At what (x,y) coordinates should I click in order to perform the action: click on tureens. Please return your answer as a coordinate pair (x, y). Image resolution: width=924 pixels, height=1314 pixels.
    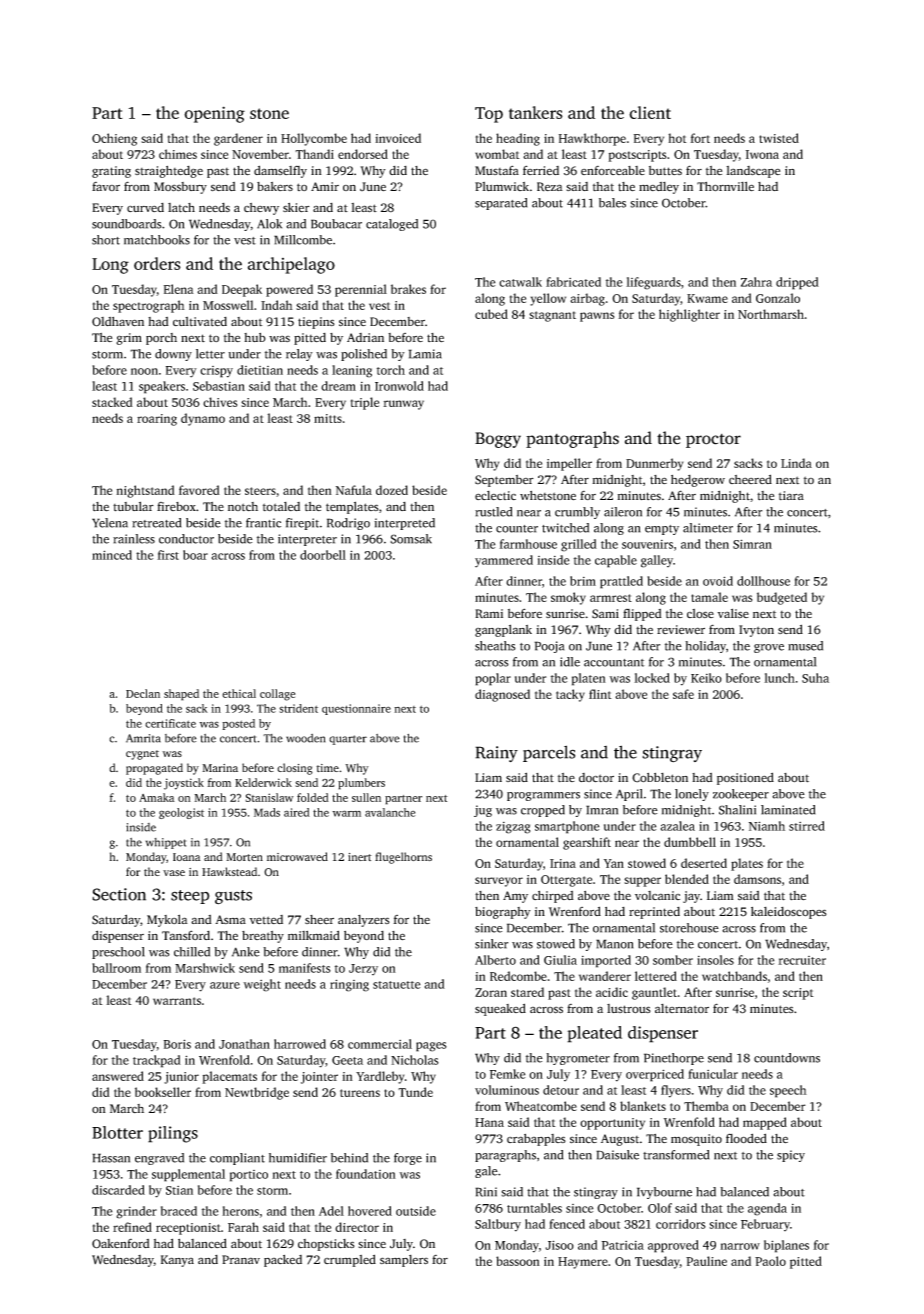
    Looking at the image, I should click on (360, 1093).
